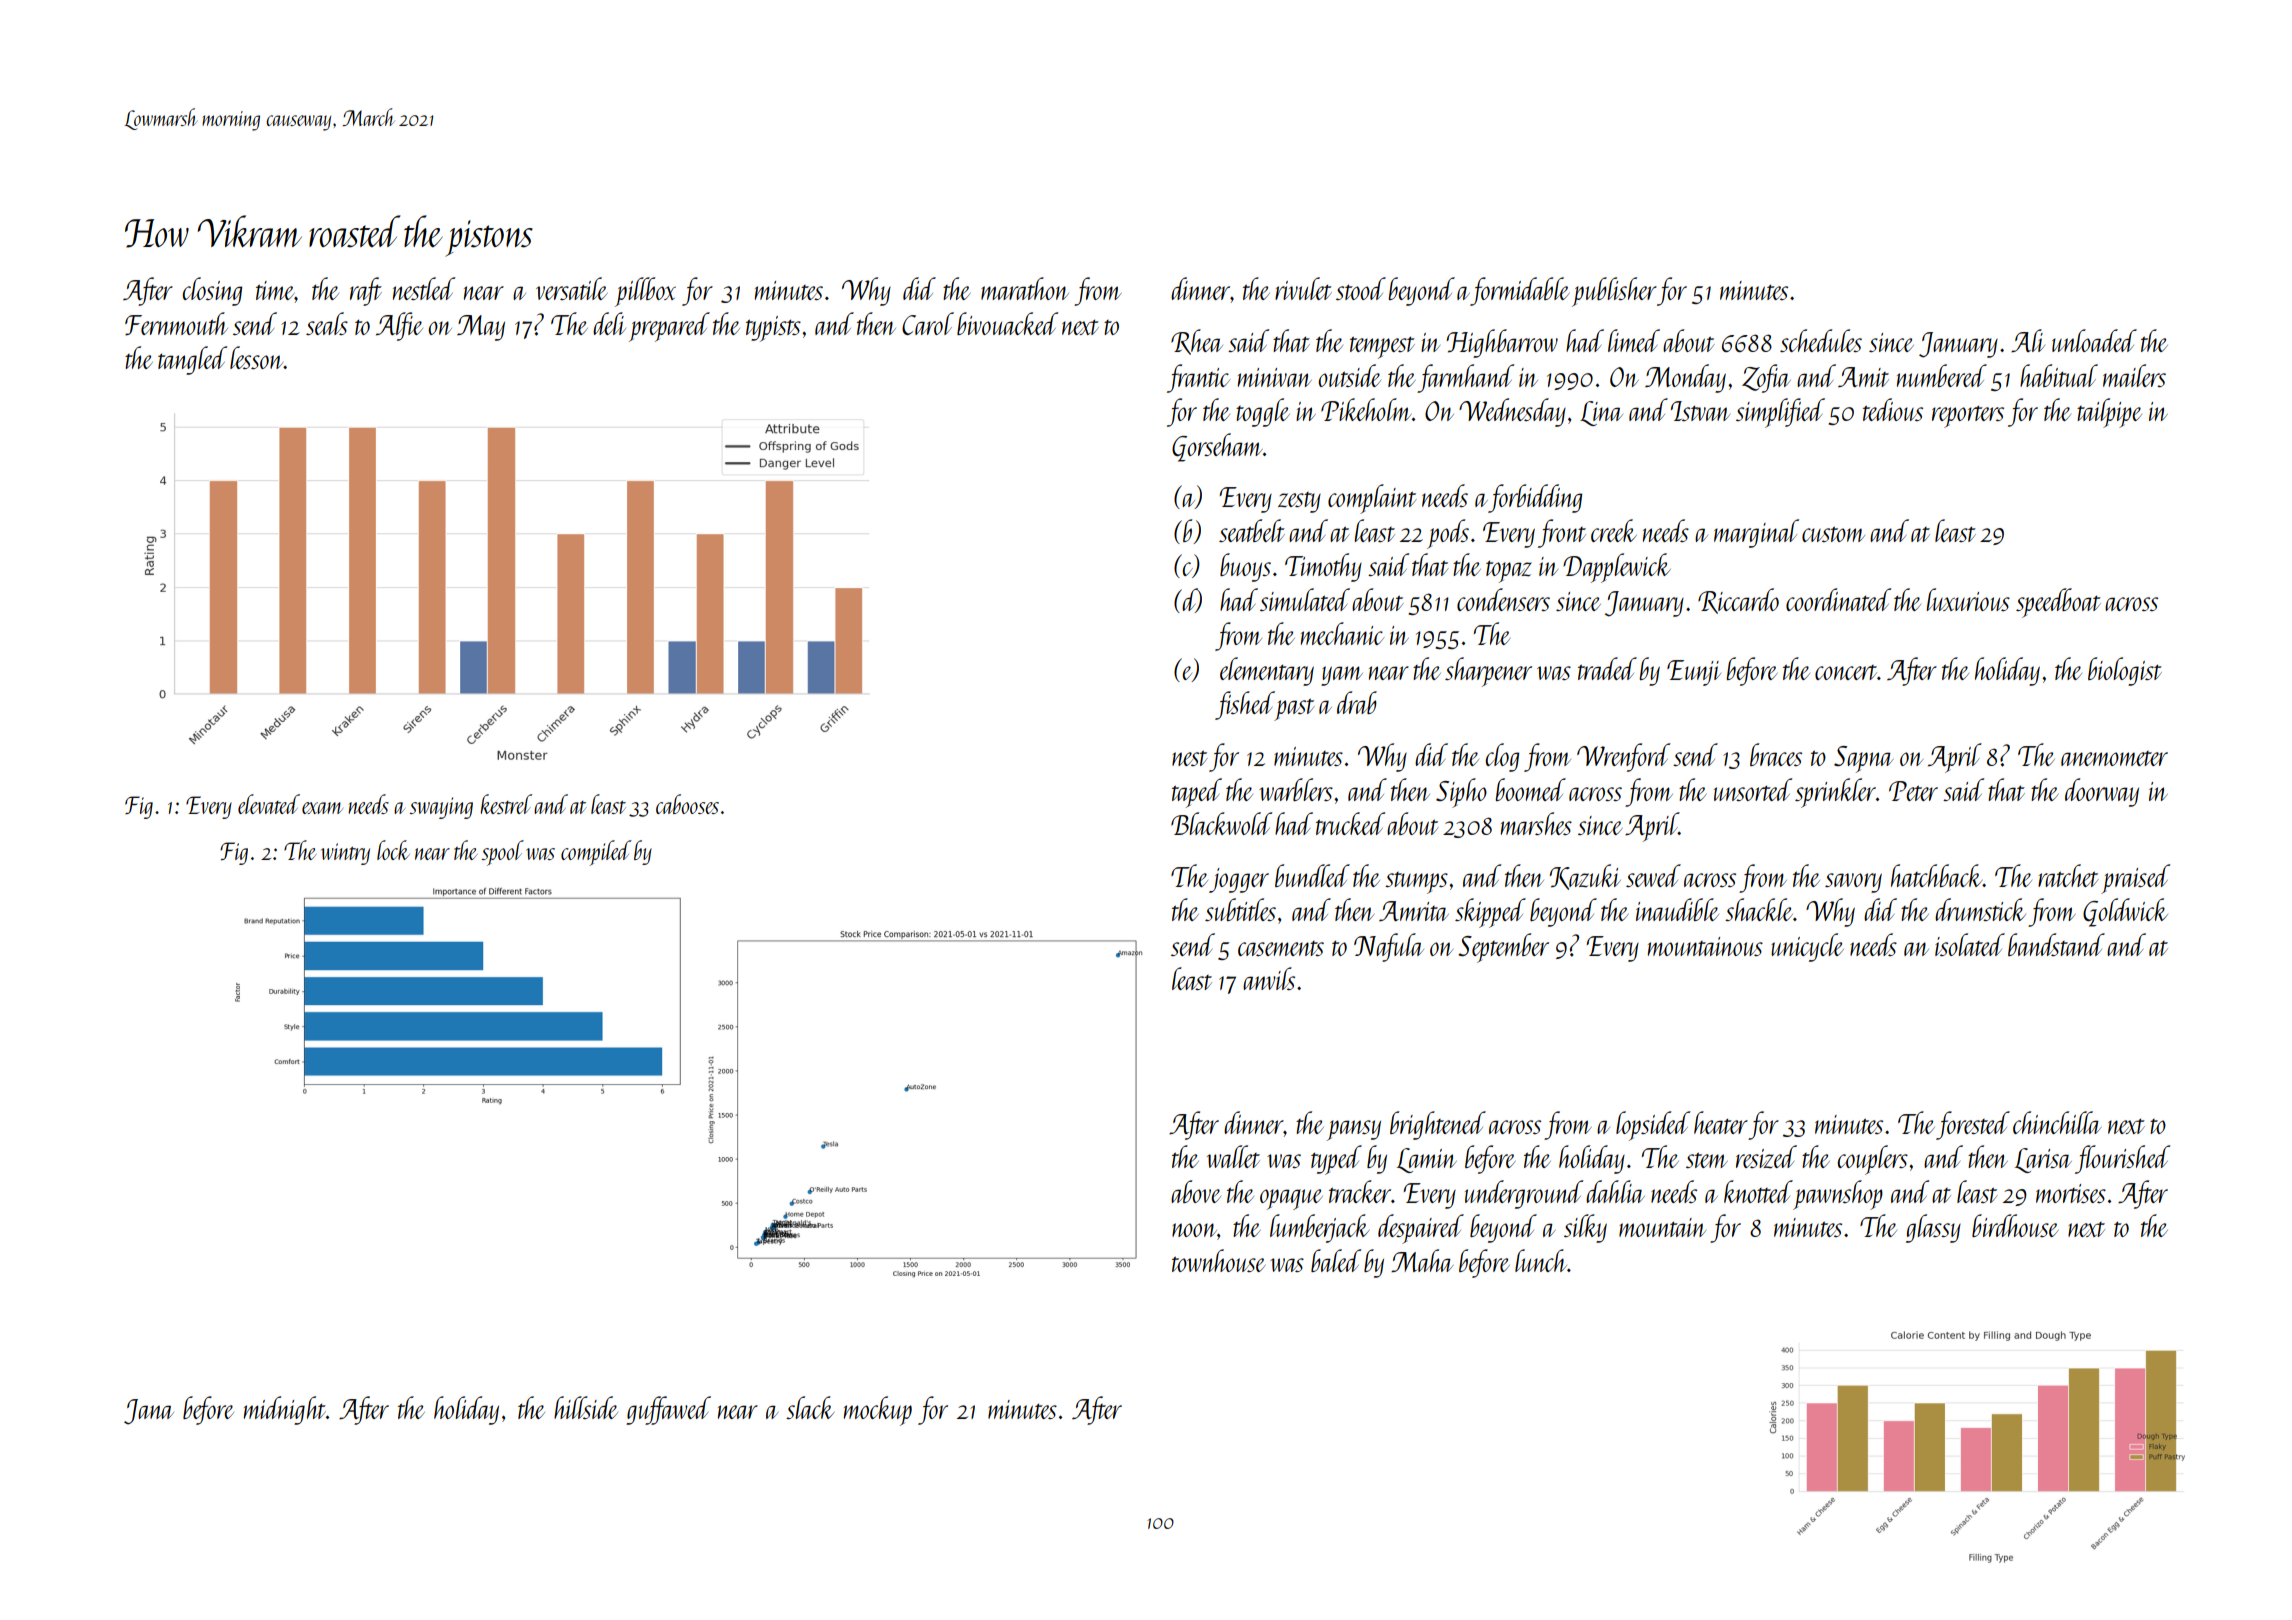 The height and width of the document is (1620, 2292). Describe the element at coordinates (2109, 413) in the document. I see `tailpipe` at that location.
